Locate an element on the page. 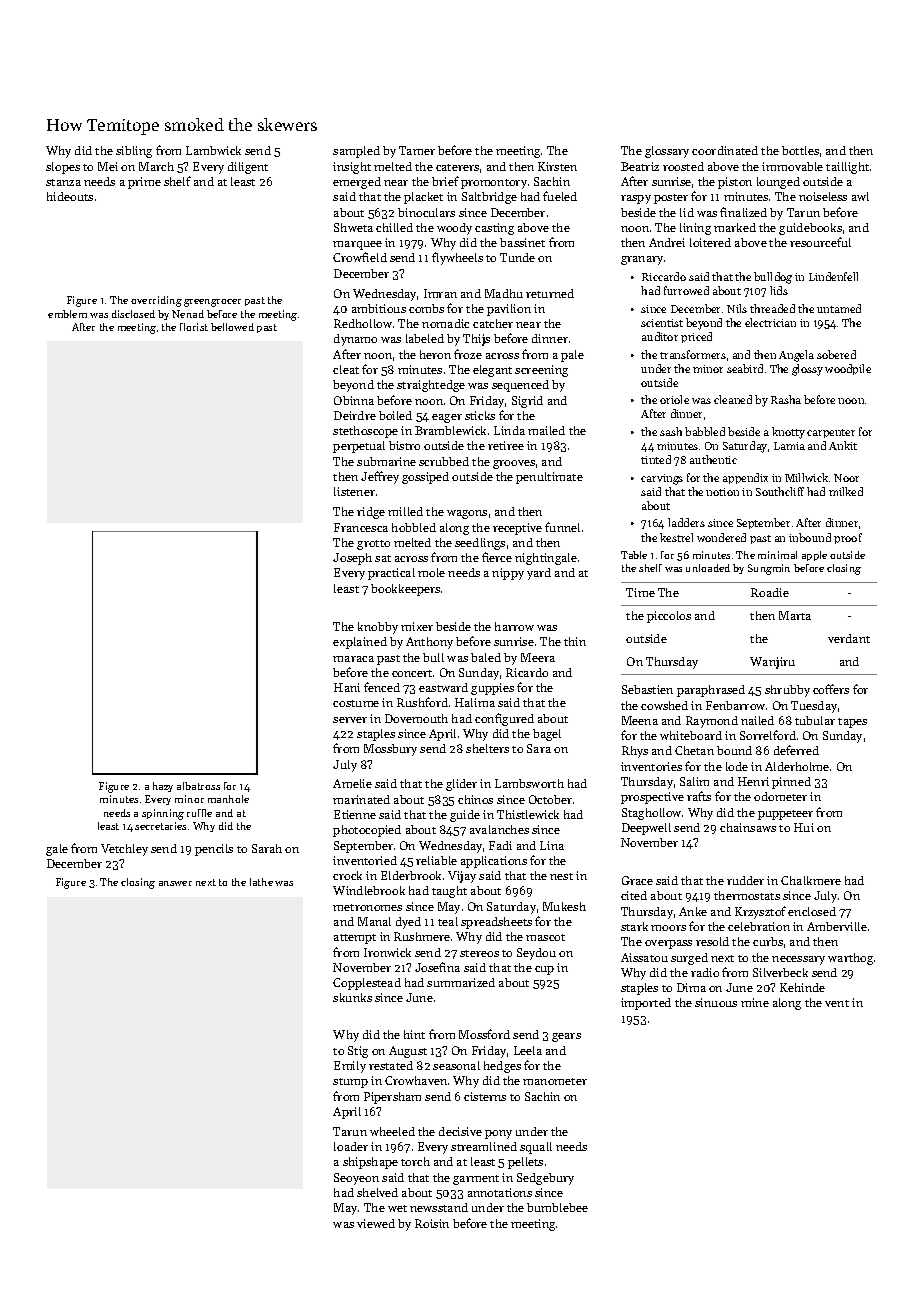  Deirdre is located at coordinates (355, 415).
